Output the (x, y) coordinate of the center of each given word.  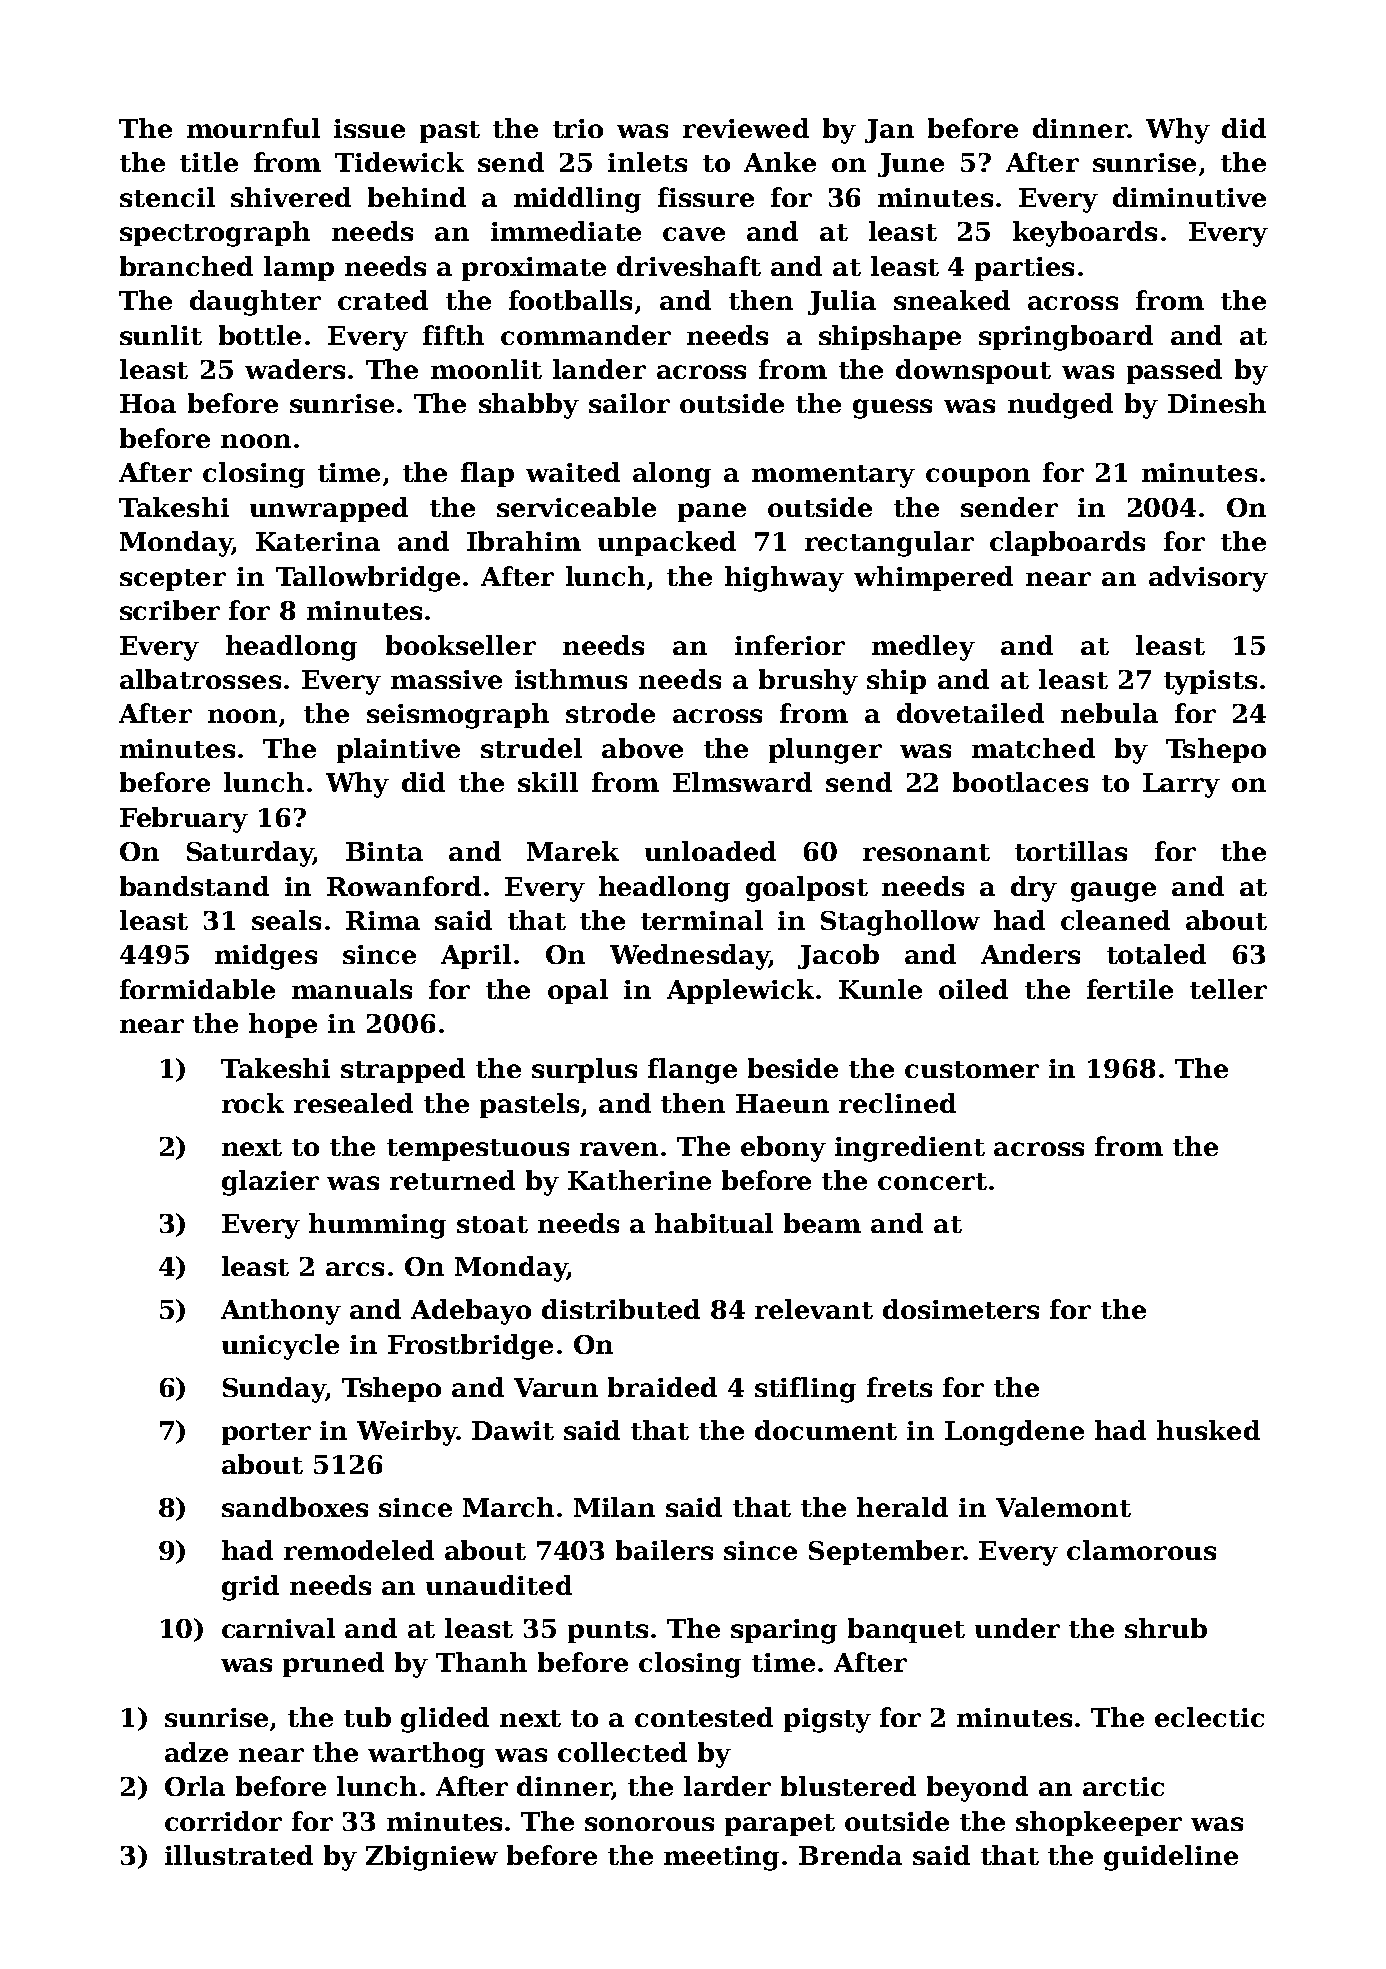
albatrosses (200, 679)
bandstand (194, 886)
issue (369, 128)
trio (578, 128)
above (642, 748)
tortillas (1071, 851)
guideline (1171, 1858)
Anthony (281, 1312)
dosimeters (961, 1309)
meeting (721, 1858)
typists (1210, 682)
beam (822, 1223)
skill (548, 782)
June (911, 165)
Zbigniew (432, 1858)
